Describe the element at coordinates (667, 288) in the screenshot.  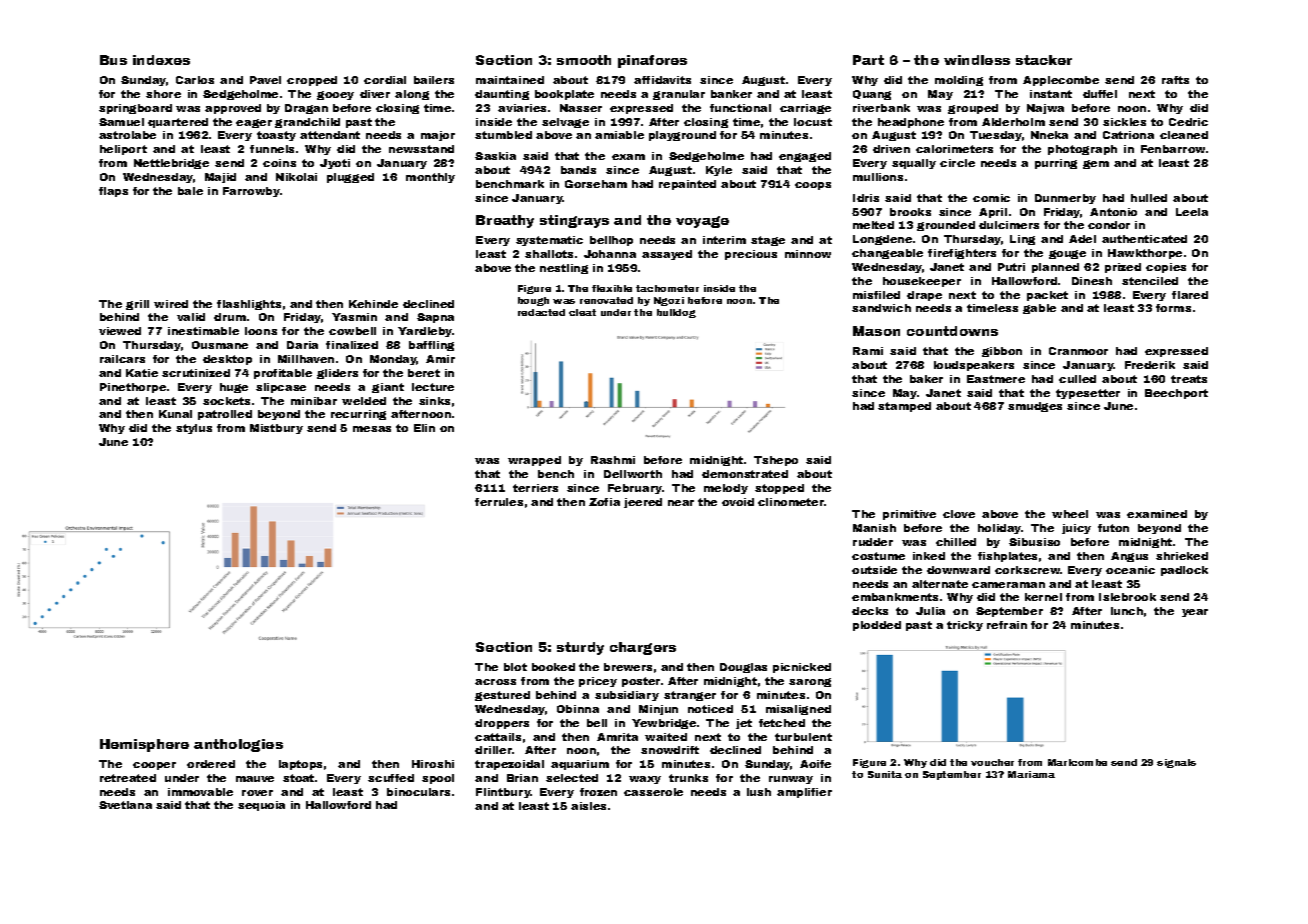
I see `tachometer` at that location.
